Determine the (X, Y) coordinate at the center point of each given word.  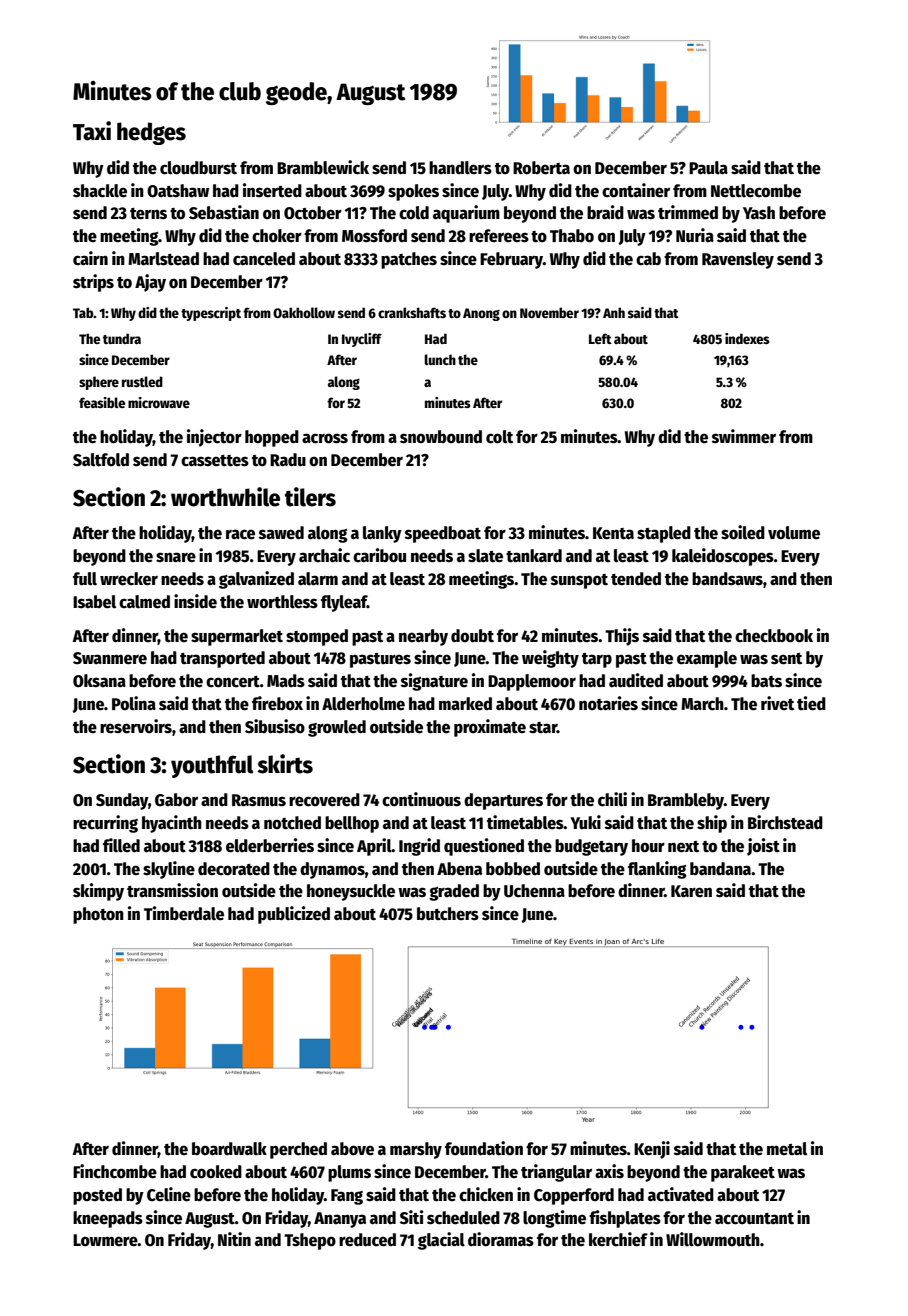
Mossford (374, 236)
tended (636, 579)
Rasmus (259, 800)
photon (98, 915)
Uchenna (534, 891)
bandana (720, 869)
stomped (317, 637)
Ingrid (419, 847)
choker (277, 236)
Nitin (234, 1239)
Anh (614, 312)
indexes (747, 338)
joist (763, 847)
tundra (122, 338)
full (85, 579)
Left (600, 338)
